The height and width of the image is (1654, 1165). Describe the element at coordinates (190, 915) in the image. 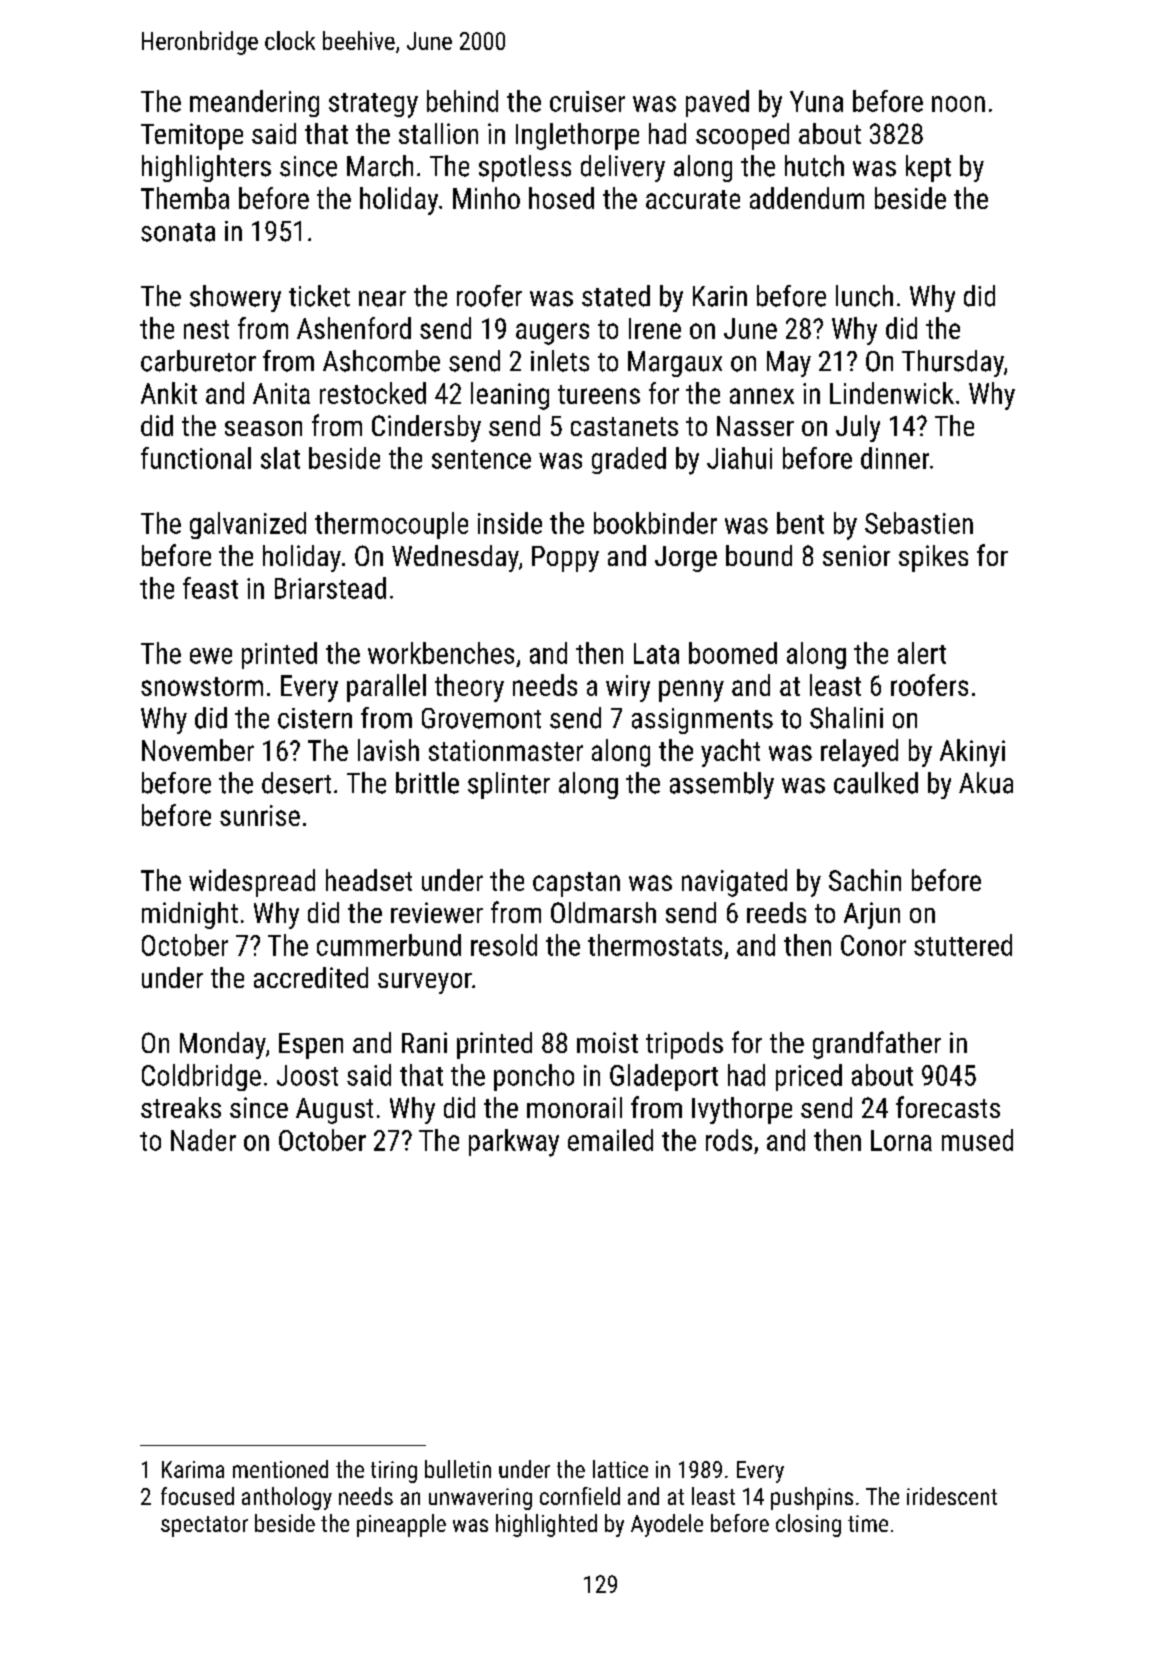

I see `midnight` at that location.
